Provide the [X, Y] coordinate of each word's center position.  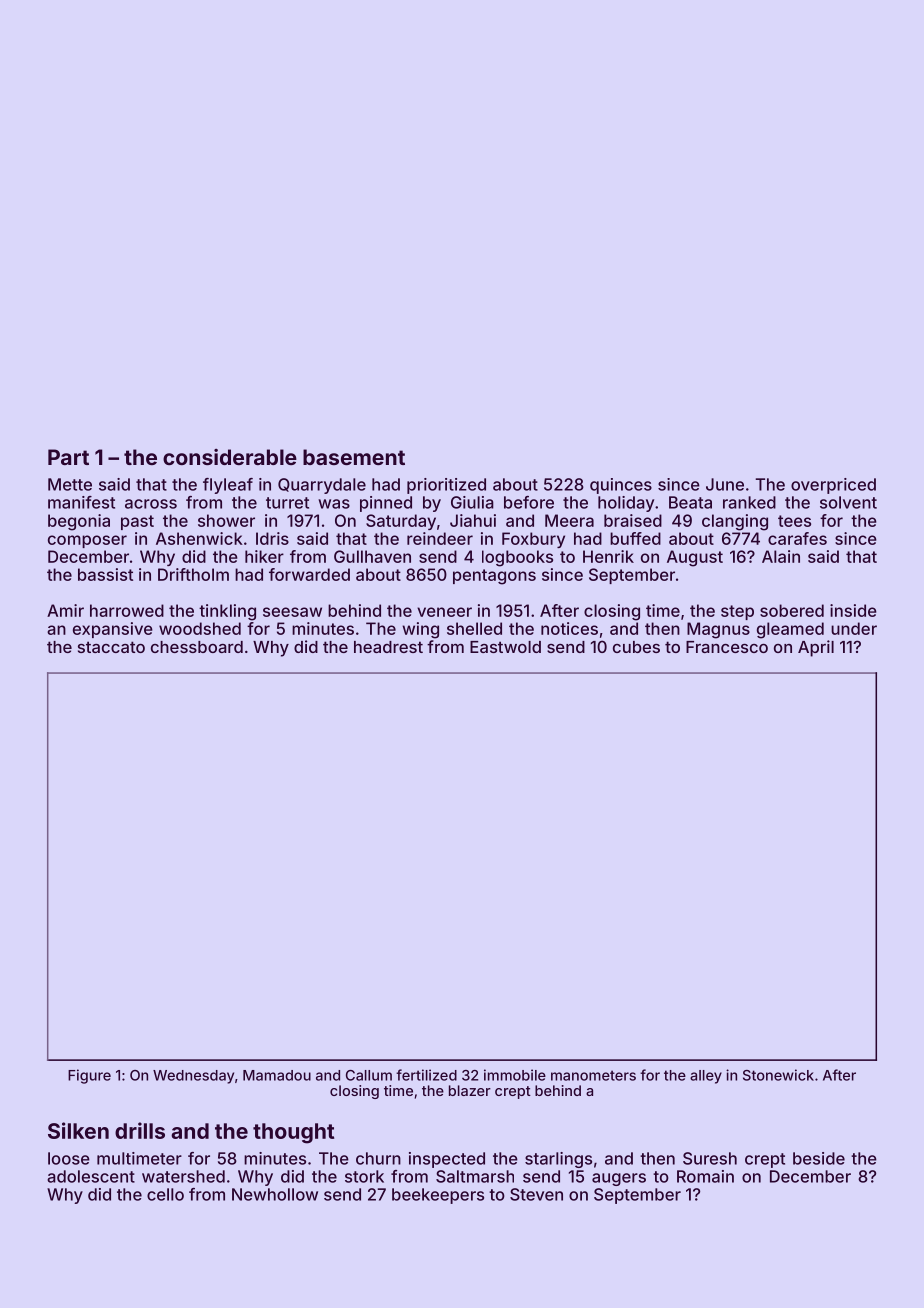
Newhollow [275, 1194]
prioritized [446, 486]
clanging [735, 522]
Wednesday [193, 1077]
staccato [111, 647]
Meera [569, 520]
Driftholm [193, 574]
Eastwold [505, 647]
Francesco [727, 647]
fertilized [426, 1075]
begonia [79, 522]
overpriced [833, 486]
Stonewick [778, 1075]
